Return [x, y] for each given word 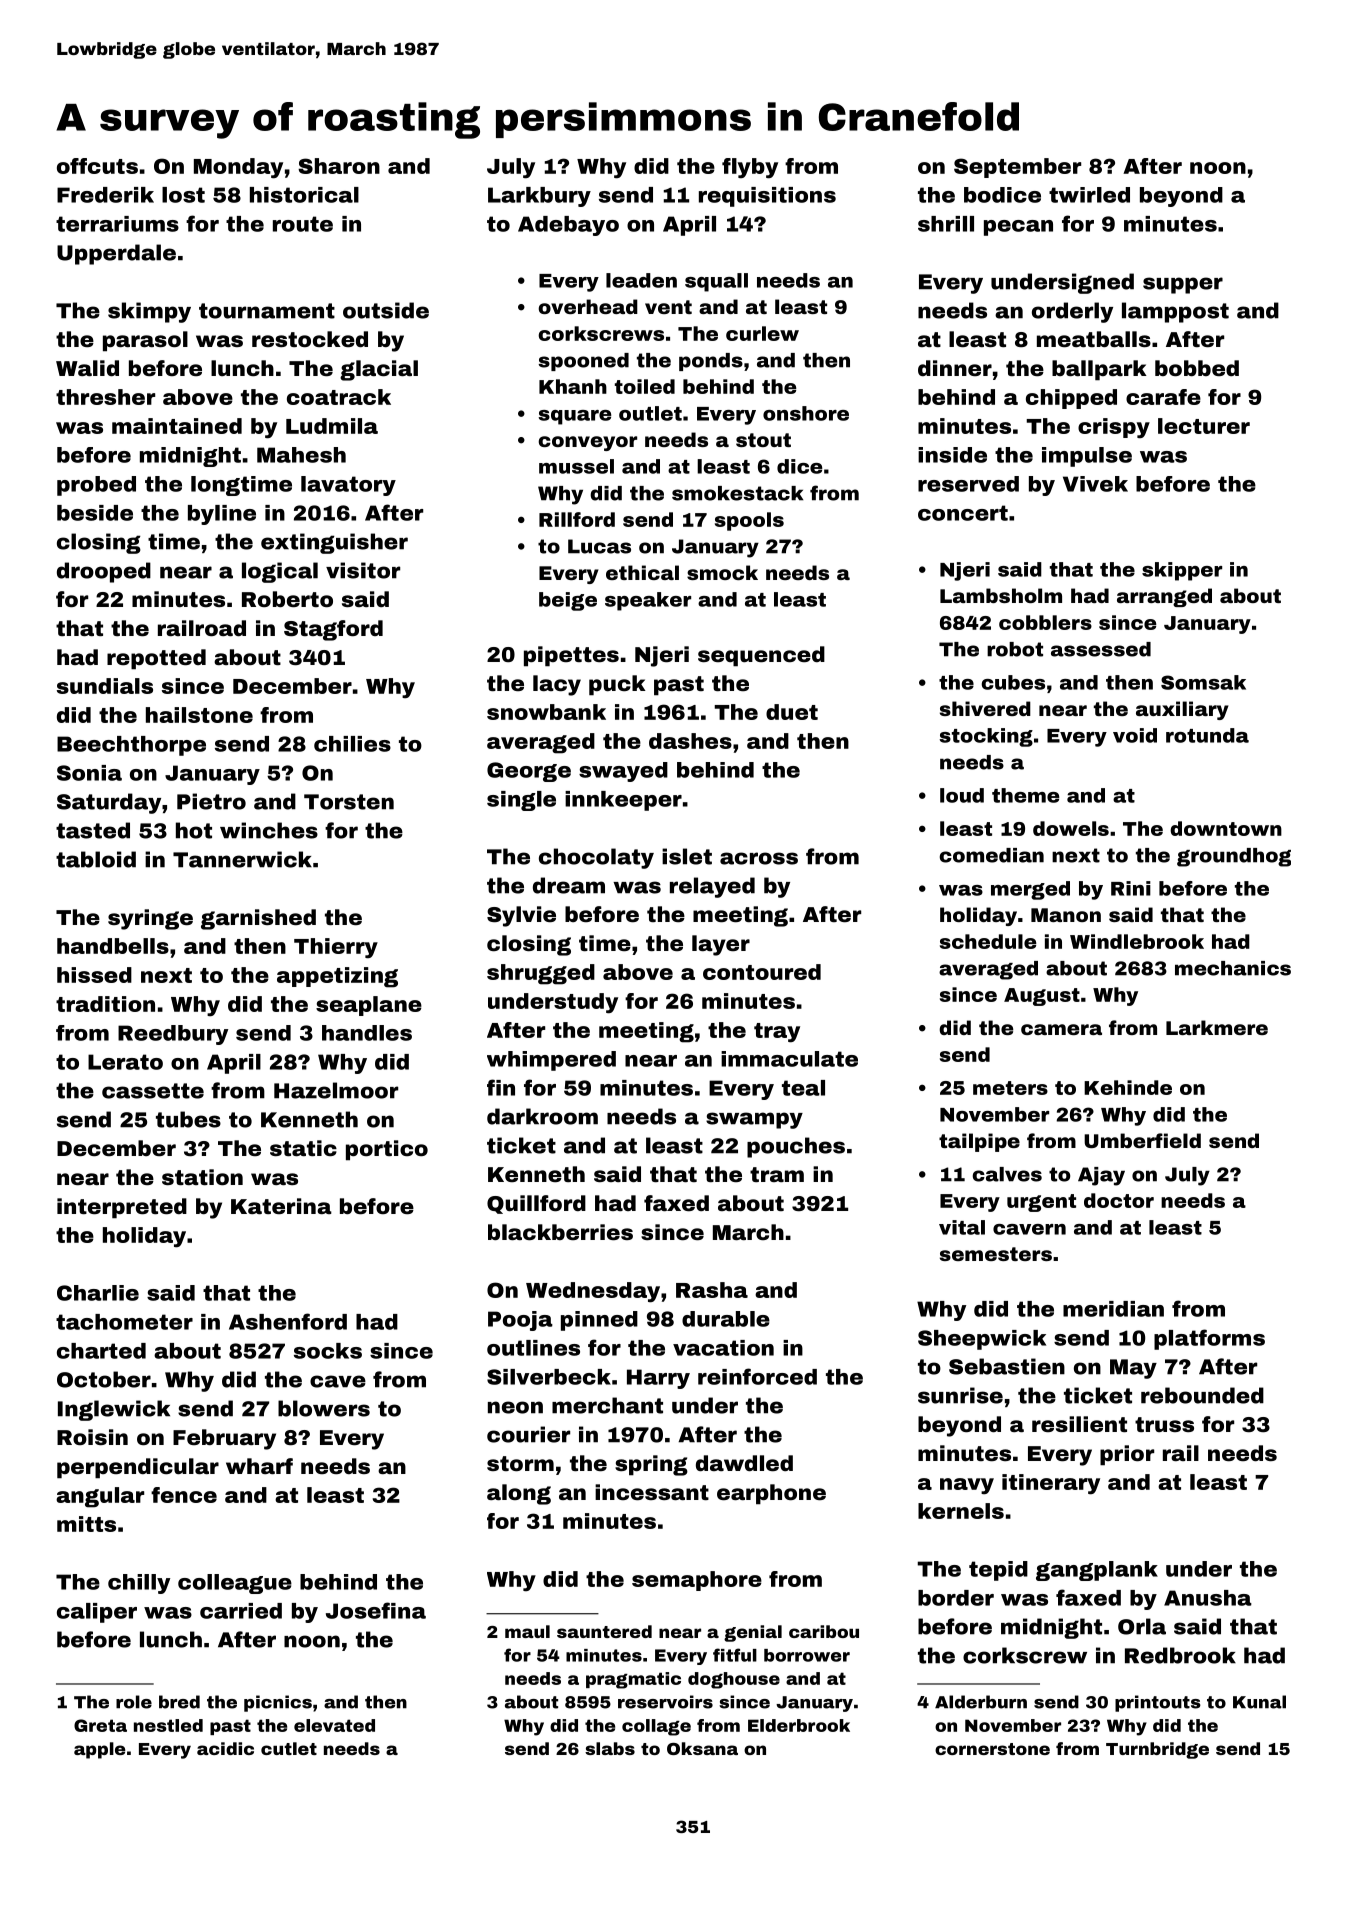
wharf [259, 1466]
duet [792, 712]
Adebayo [568, 226]
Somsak [1203, 682]
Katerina [281, 1206]
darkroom [542, 1116]
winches [269, 830]
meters [1010, 1088]
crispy [1114, 428]
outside [386, 310]
